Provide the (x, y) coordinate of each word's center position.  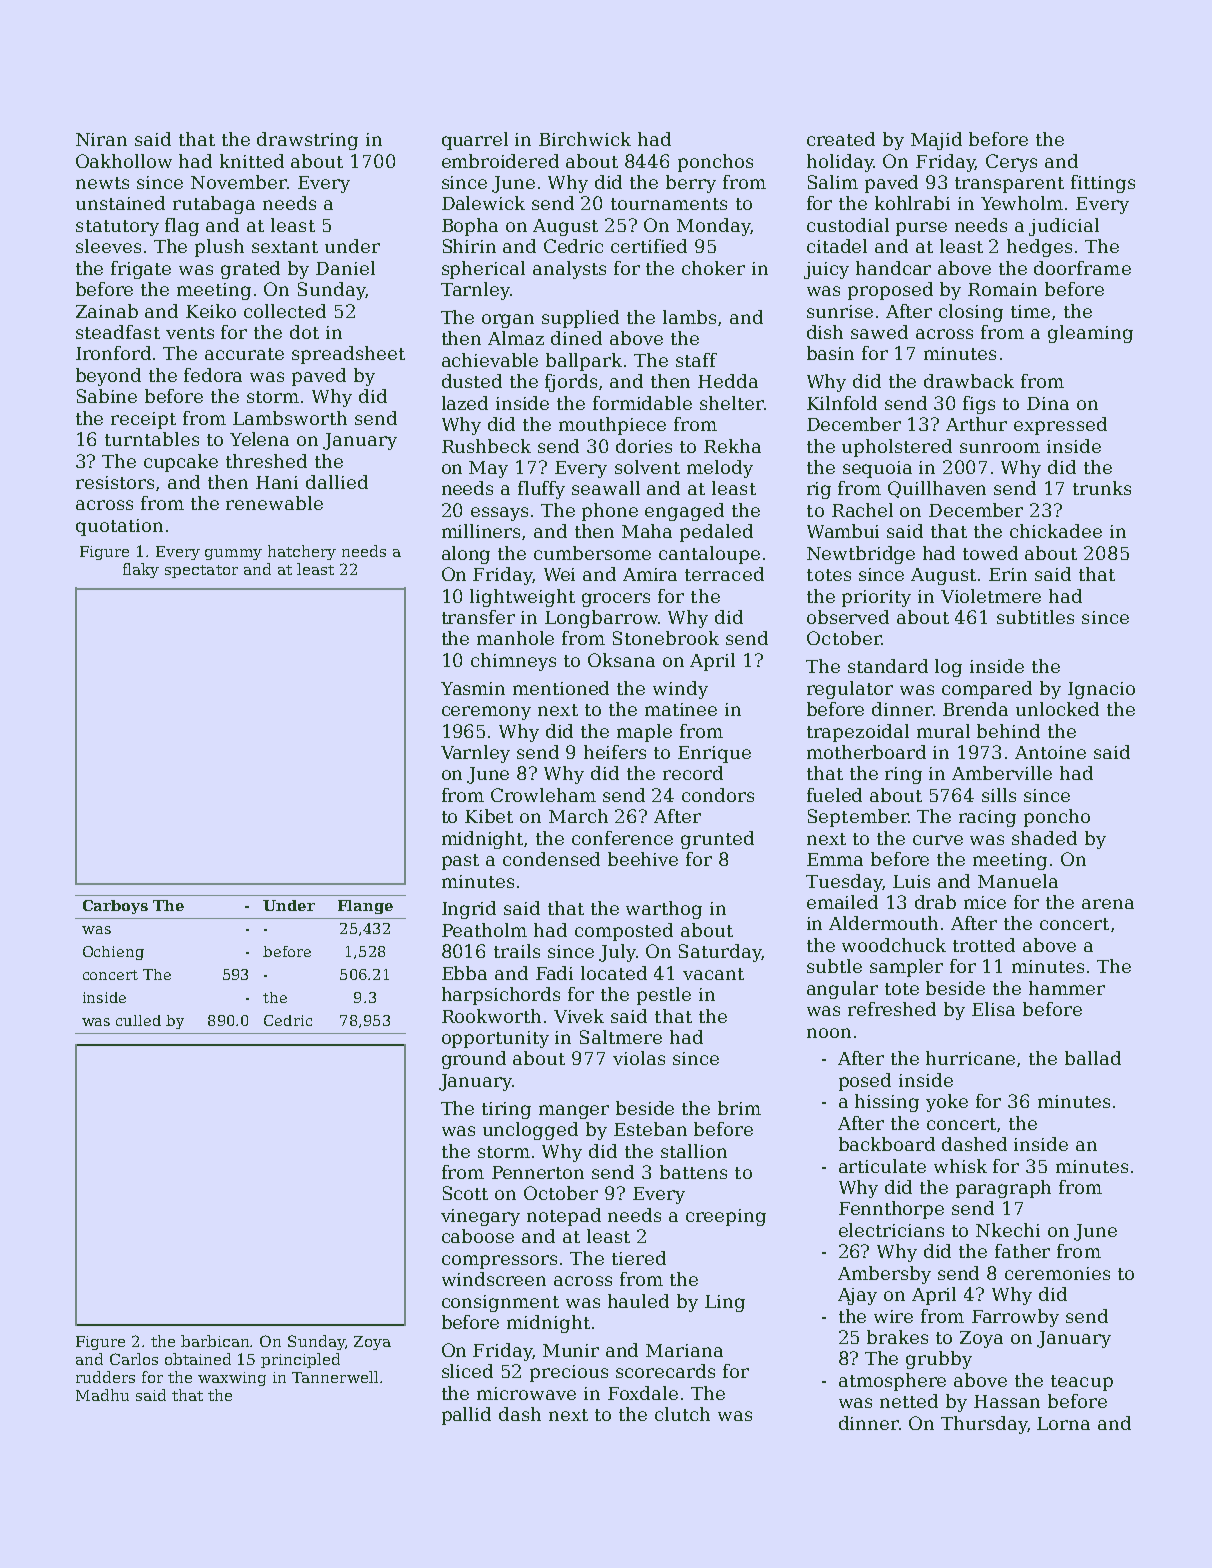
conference (622, 838)
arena (1108, 904)
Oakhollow (124, 161)
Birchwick (585, 139)
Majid (936, 141)
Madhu (102, 1395)
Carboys (115, 907)
